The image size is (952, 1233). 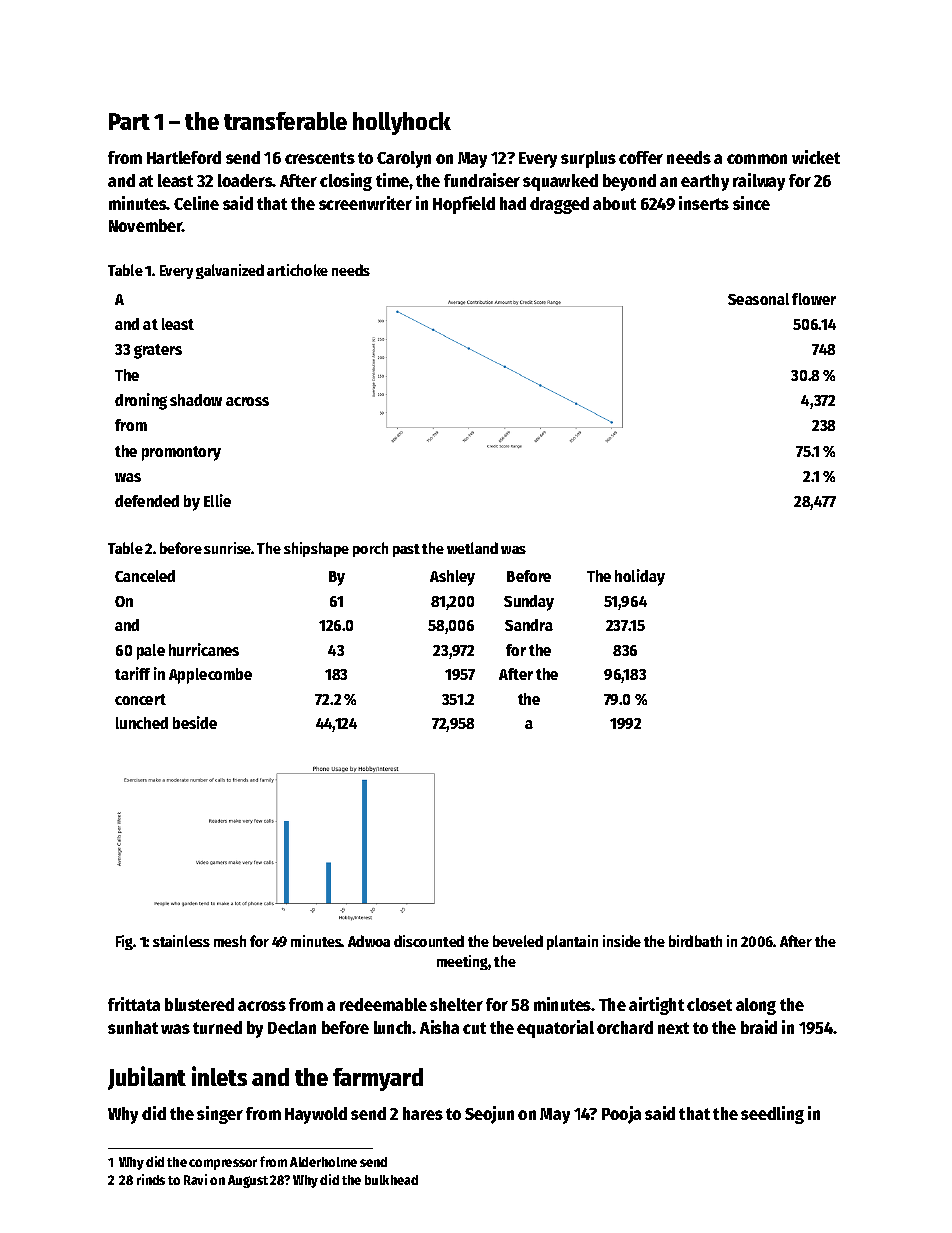 What do you see at coordinates (230, 271) in the image?
I see `galvanized` at bounding box center [230, 271].
